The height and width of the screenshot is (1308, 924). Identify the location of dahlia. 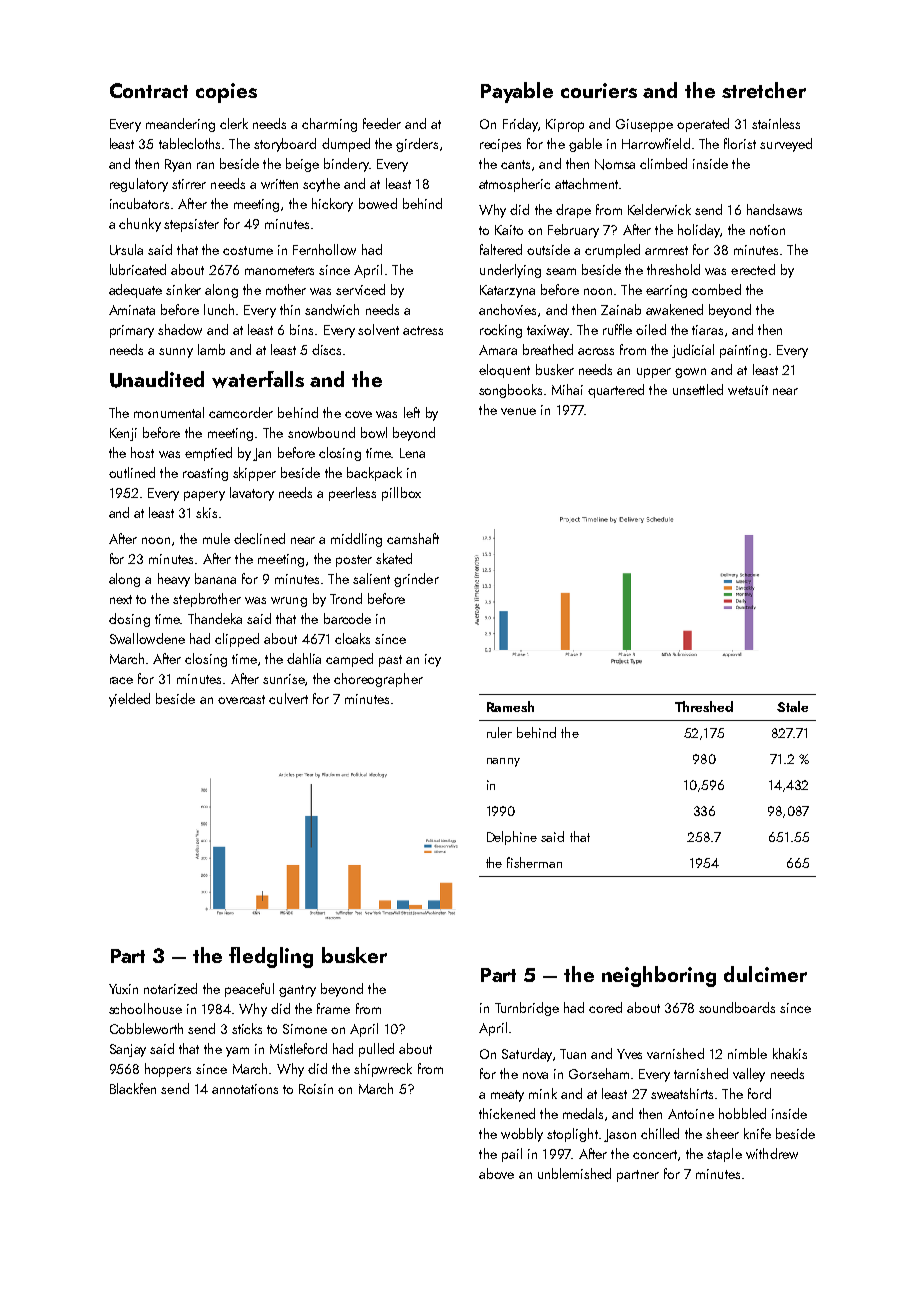
(304, 658).
